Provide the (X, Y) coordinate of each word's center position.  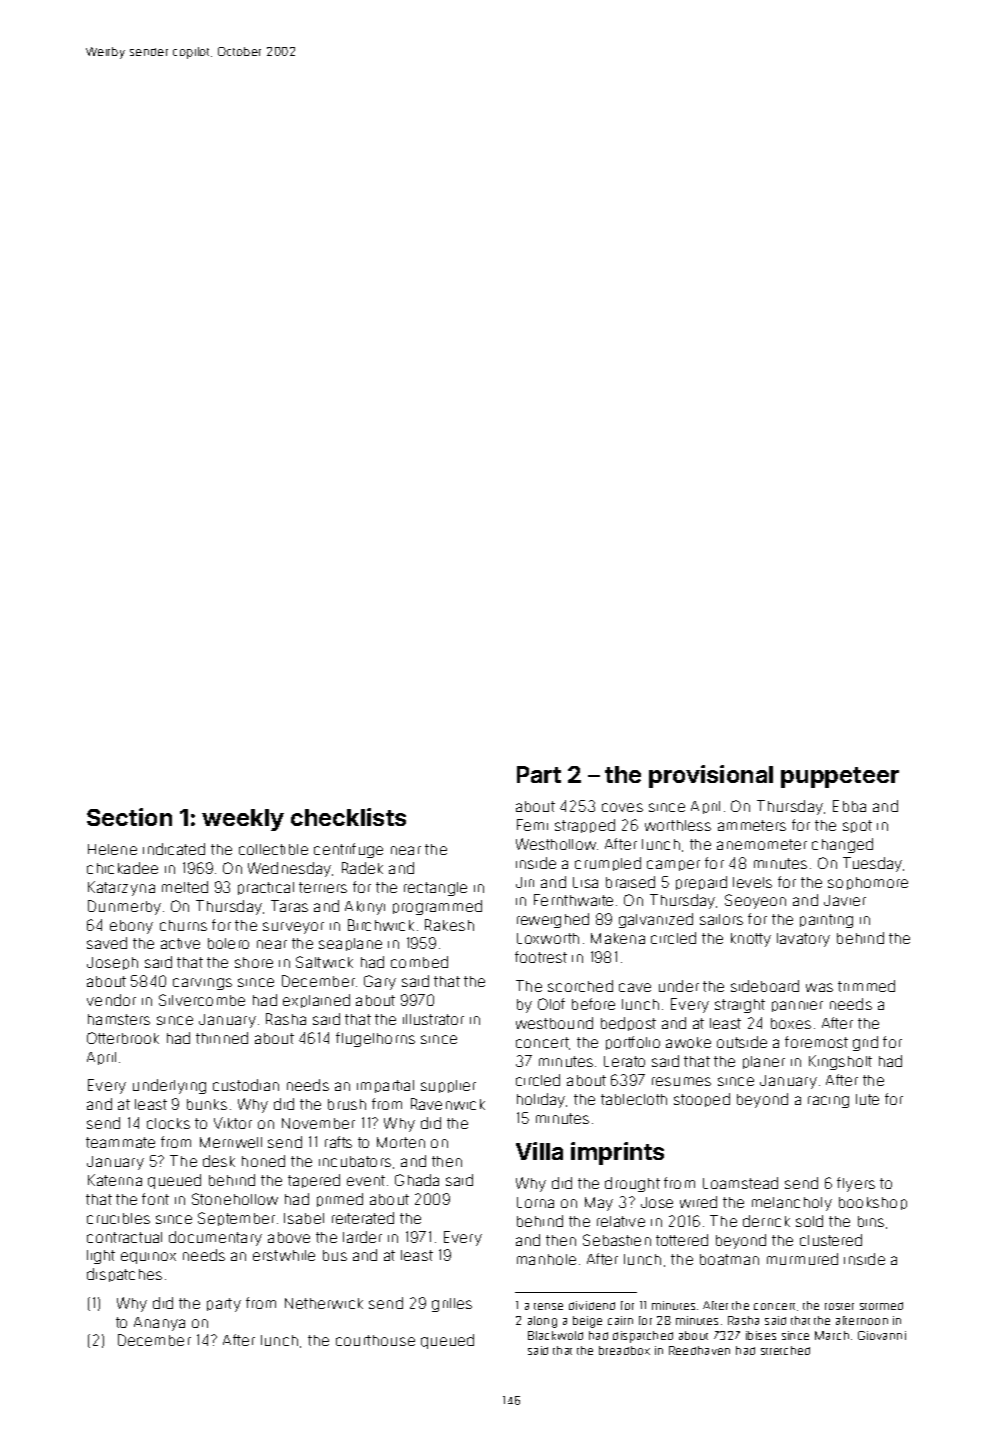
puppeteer (840, 777)
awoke (688, 1042)
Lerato (624, 1061)
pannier (797, 1006)
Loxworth (548, 938)
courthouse (375, 1340)
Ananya (159, 1324)
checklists (348, 817)
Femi (532, 825)
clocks (168, 1123)
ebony (131, 927)
